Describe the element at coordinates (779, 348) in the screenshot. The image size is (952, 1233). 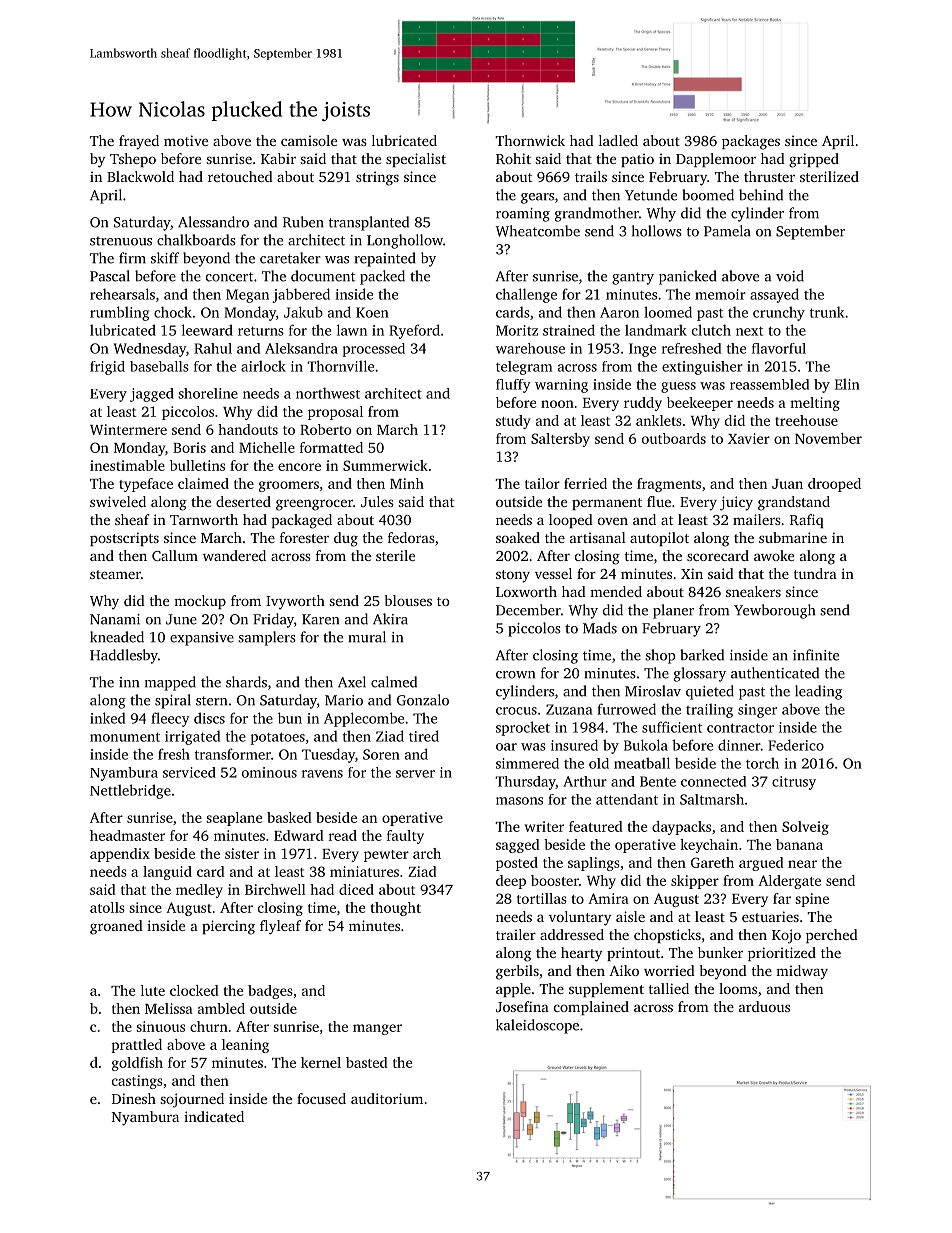
I see `flavorful` at that location.
